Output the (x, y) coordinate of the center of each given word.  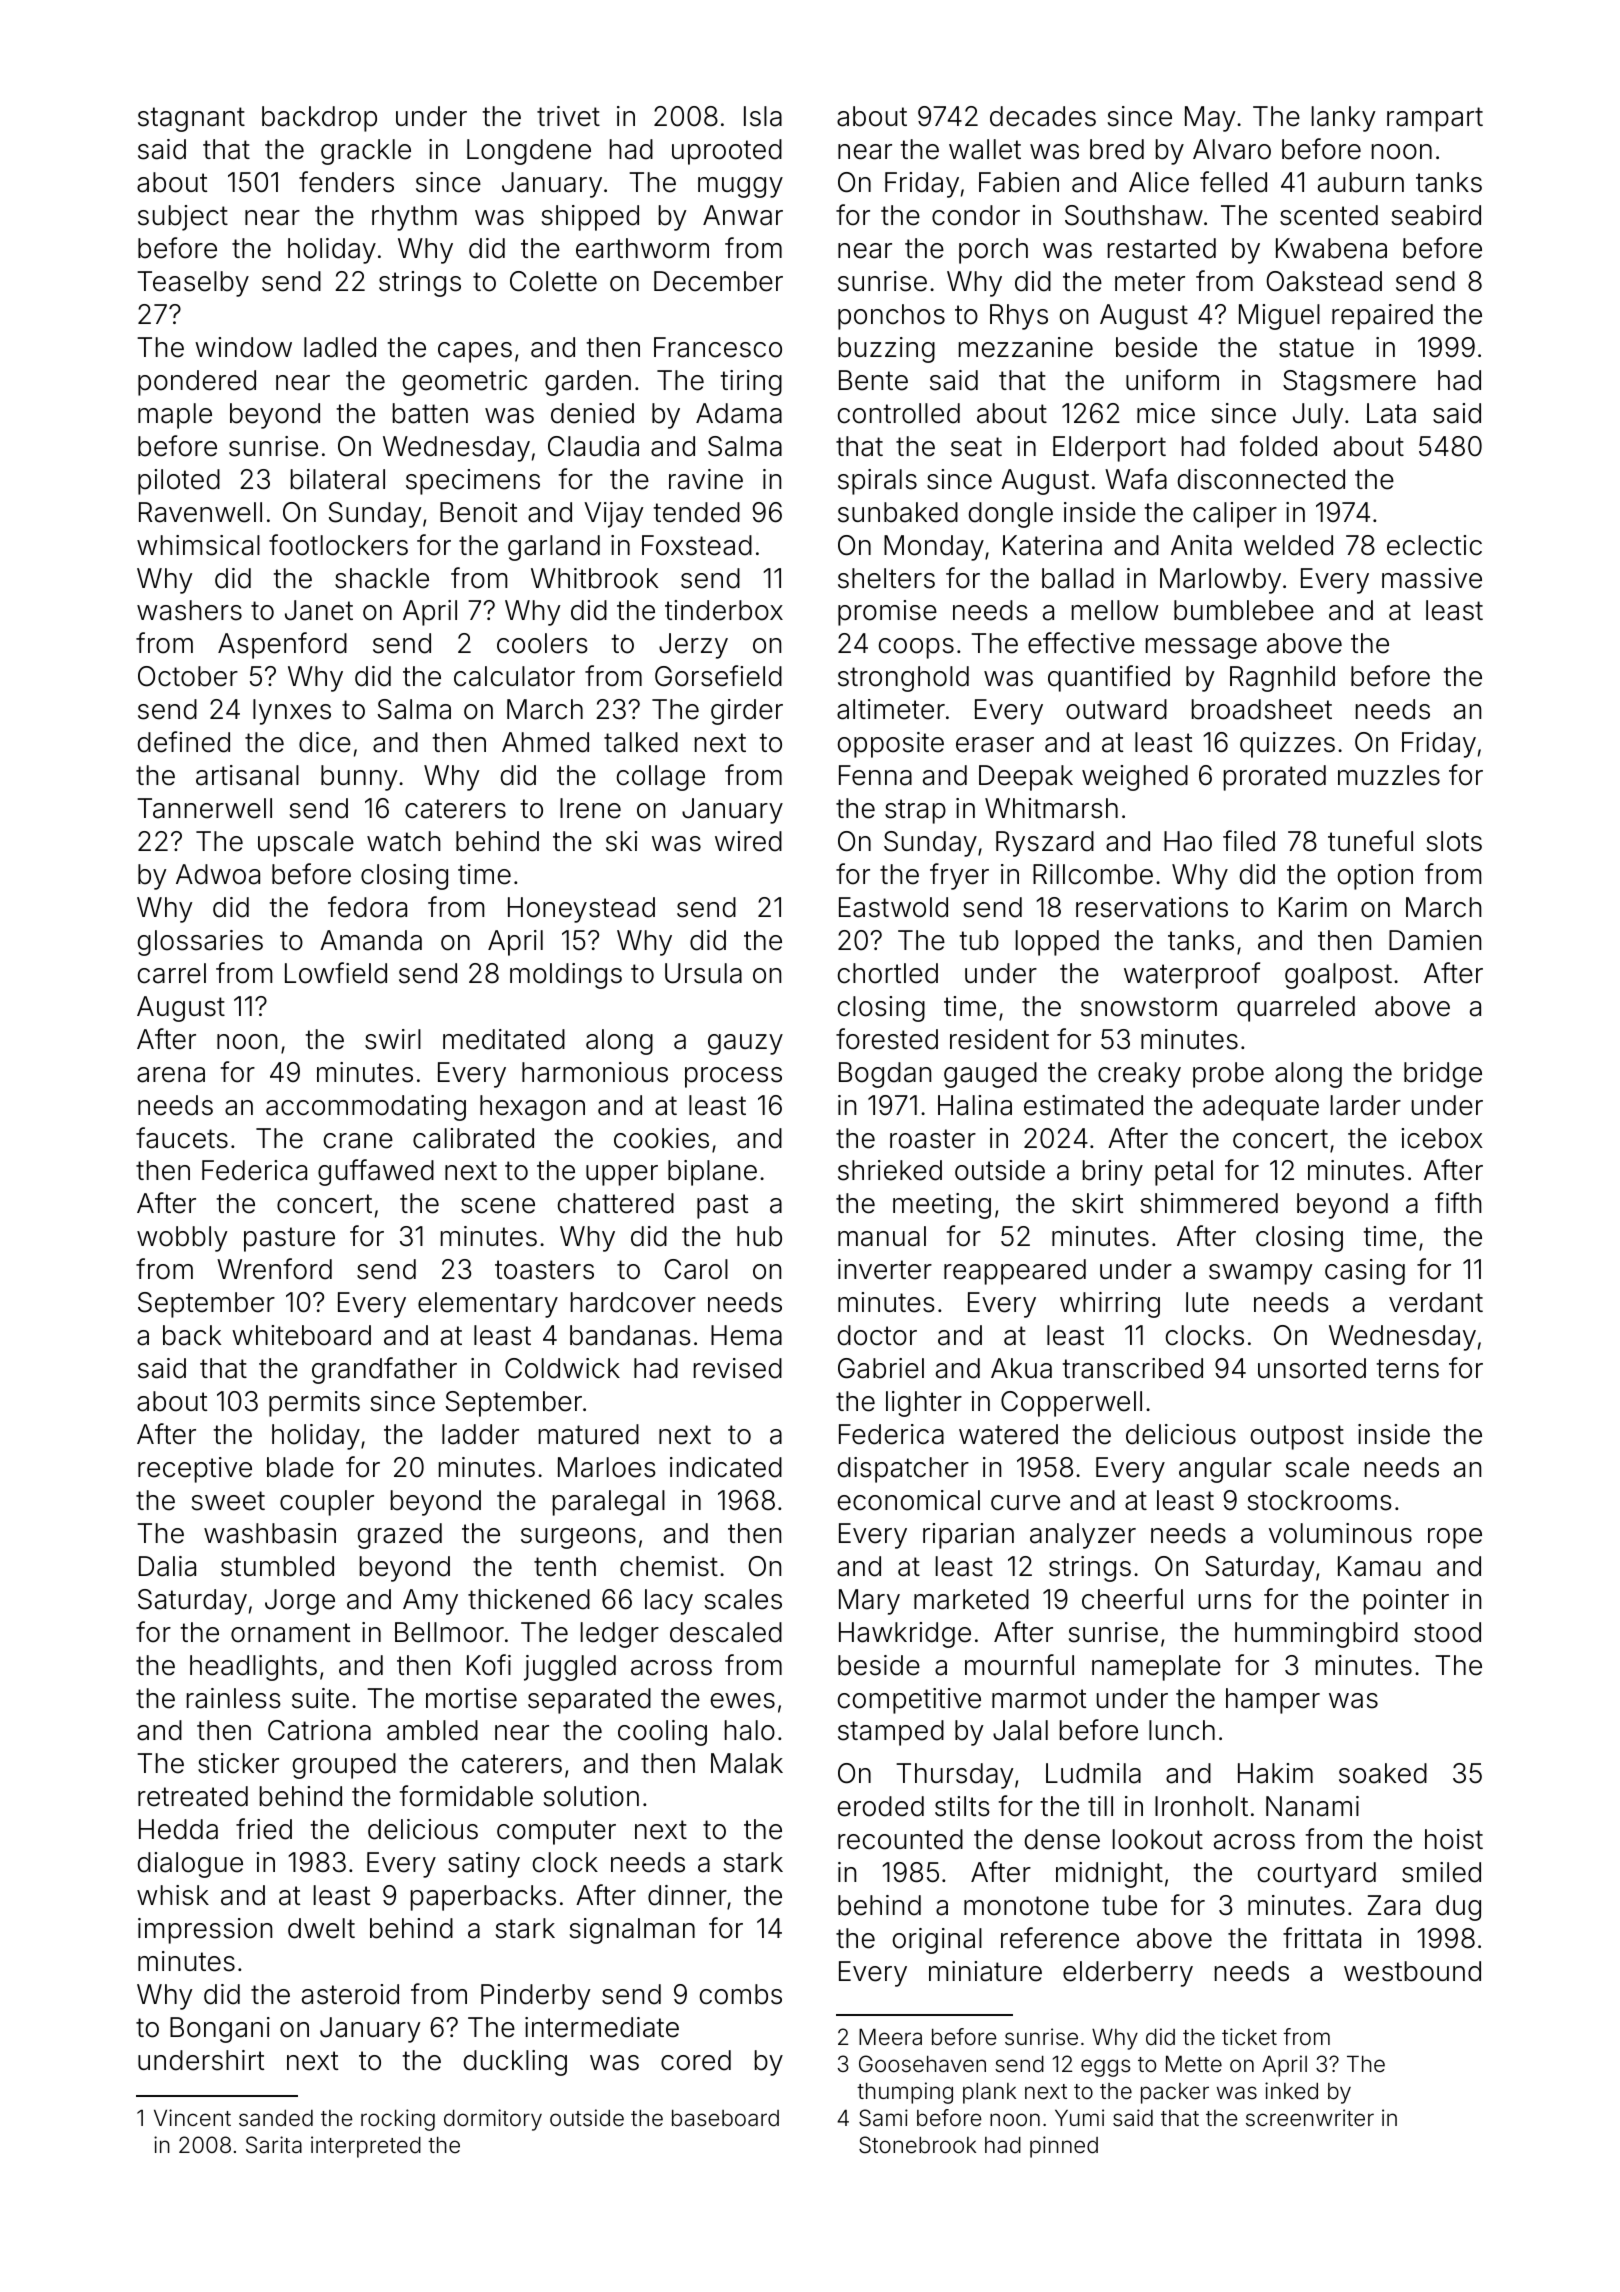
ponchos (891, 317)
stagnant (191, 119)
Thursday (954, 1776)
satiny (484, 1865)
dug (1458, 1908)
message (1201, 648)
